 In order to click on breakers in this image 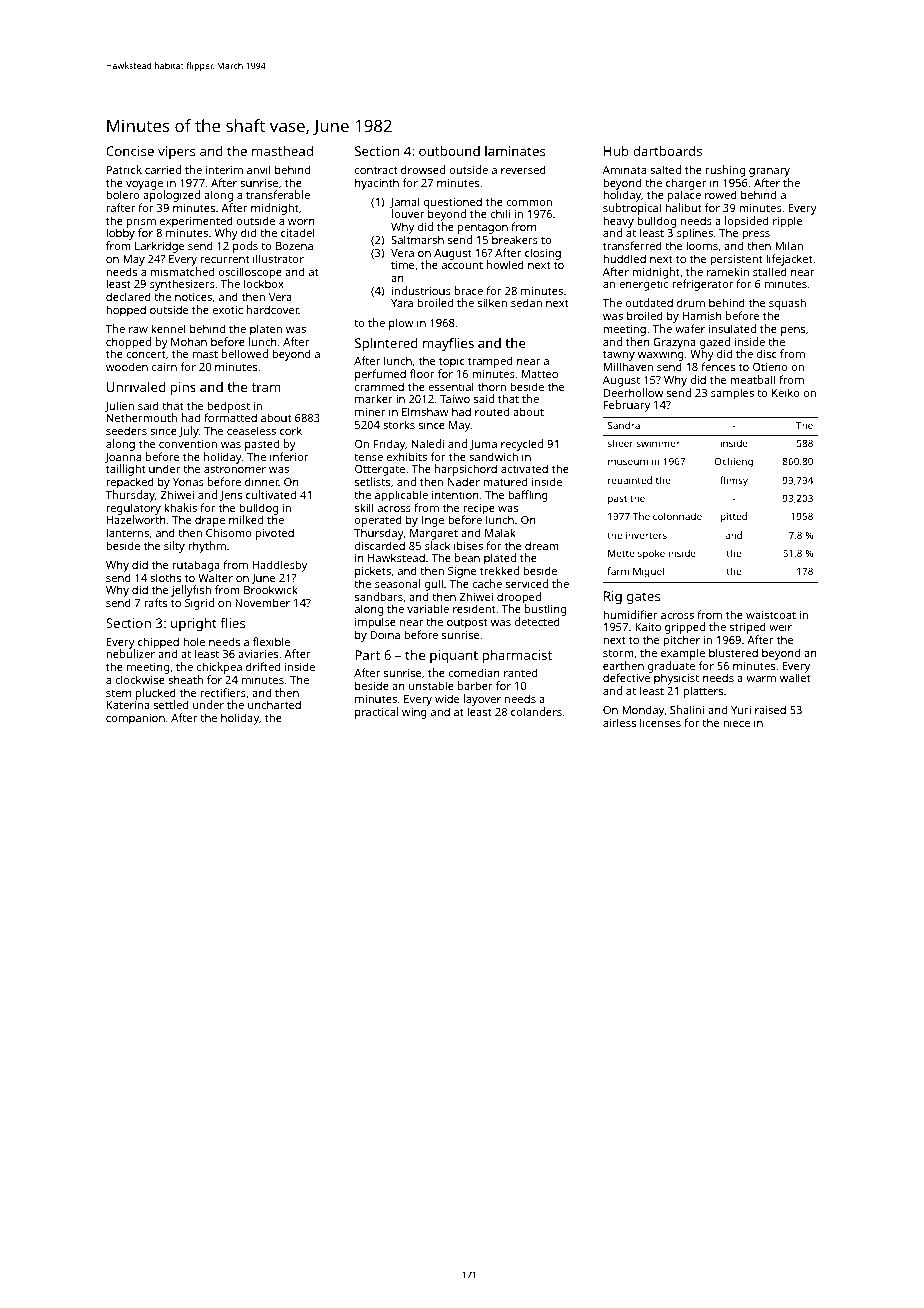, I will do `click(515, 239)`.
